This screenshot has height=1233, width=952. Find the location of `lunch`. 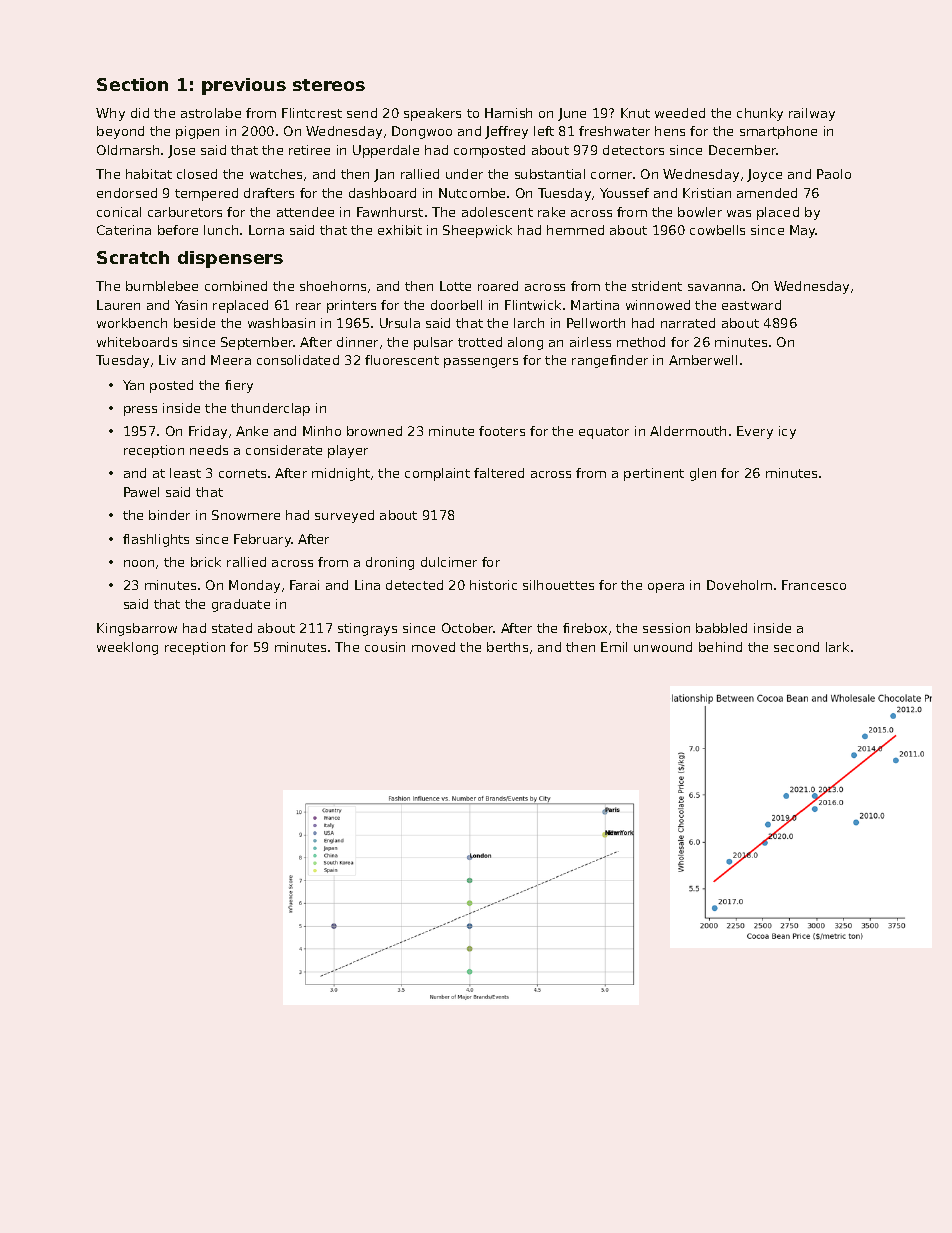

lunch is located at coordinates (221, 230).
